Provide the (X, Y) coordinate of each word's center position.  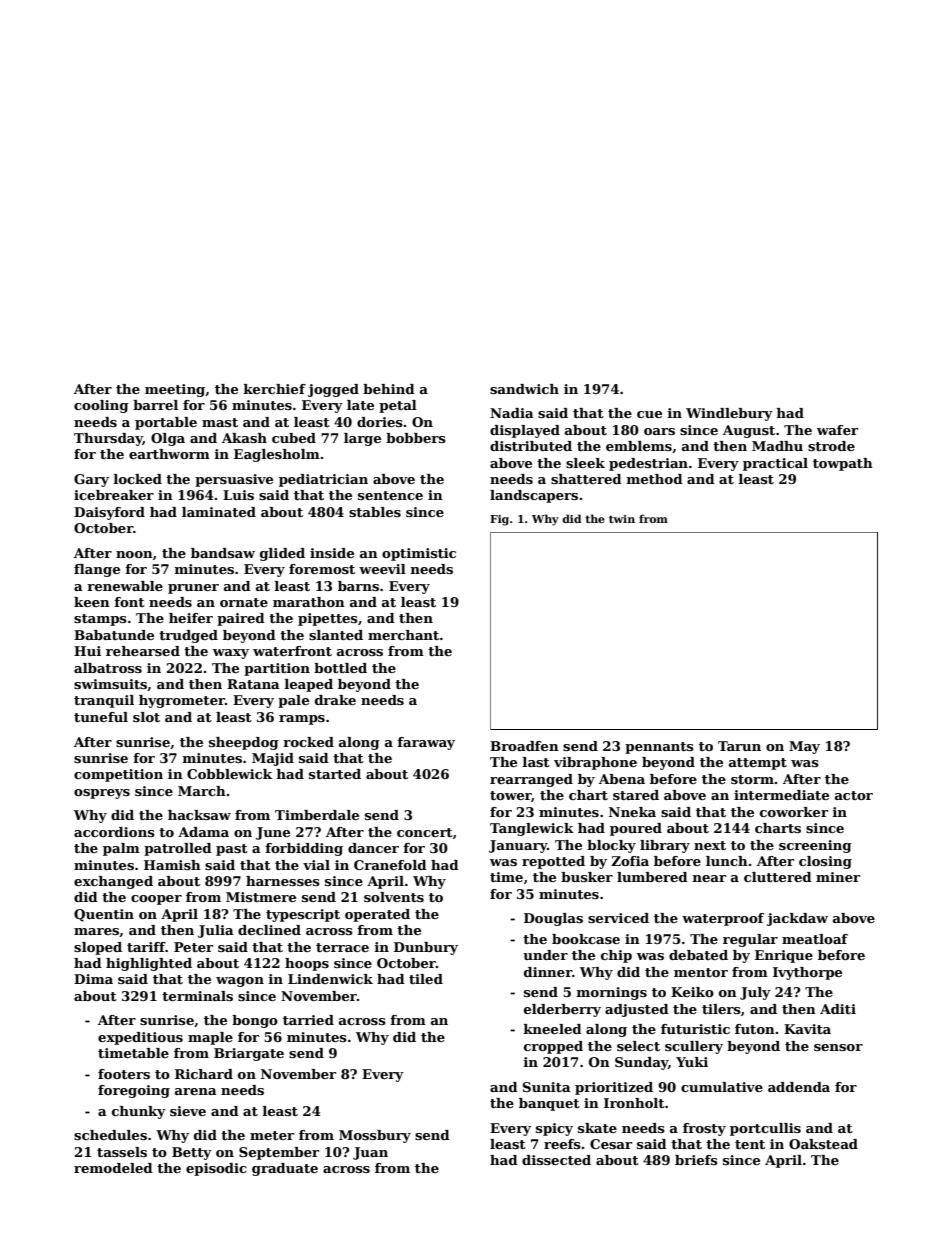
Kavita (807, 1029)
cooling (101, 406)
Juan (370, 1153)
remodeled (113, 1168)
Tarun (739, 746)
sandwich (524, 389)
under (545, 955)
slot (146, 717)
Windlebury (729, 414)
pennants (659, 748)
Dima (93, 979)
